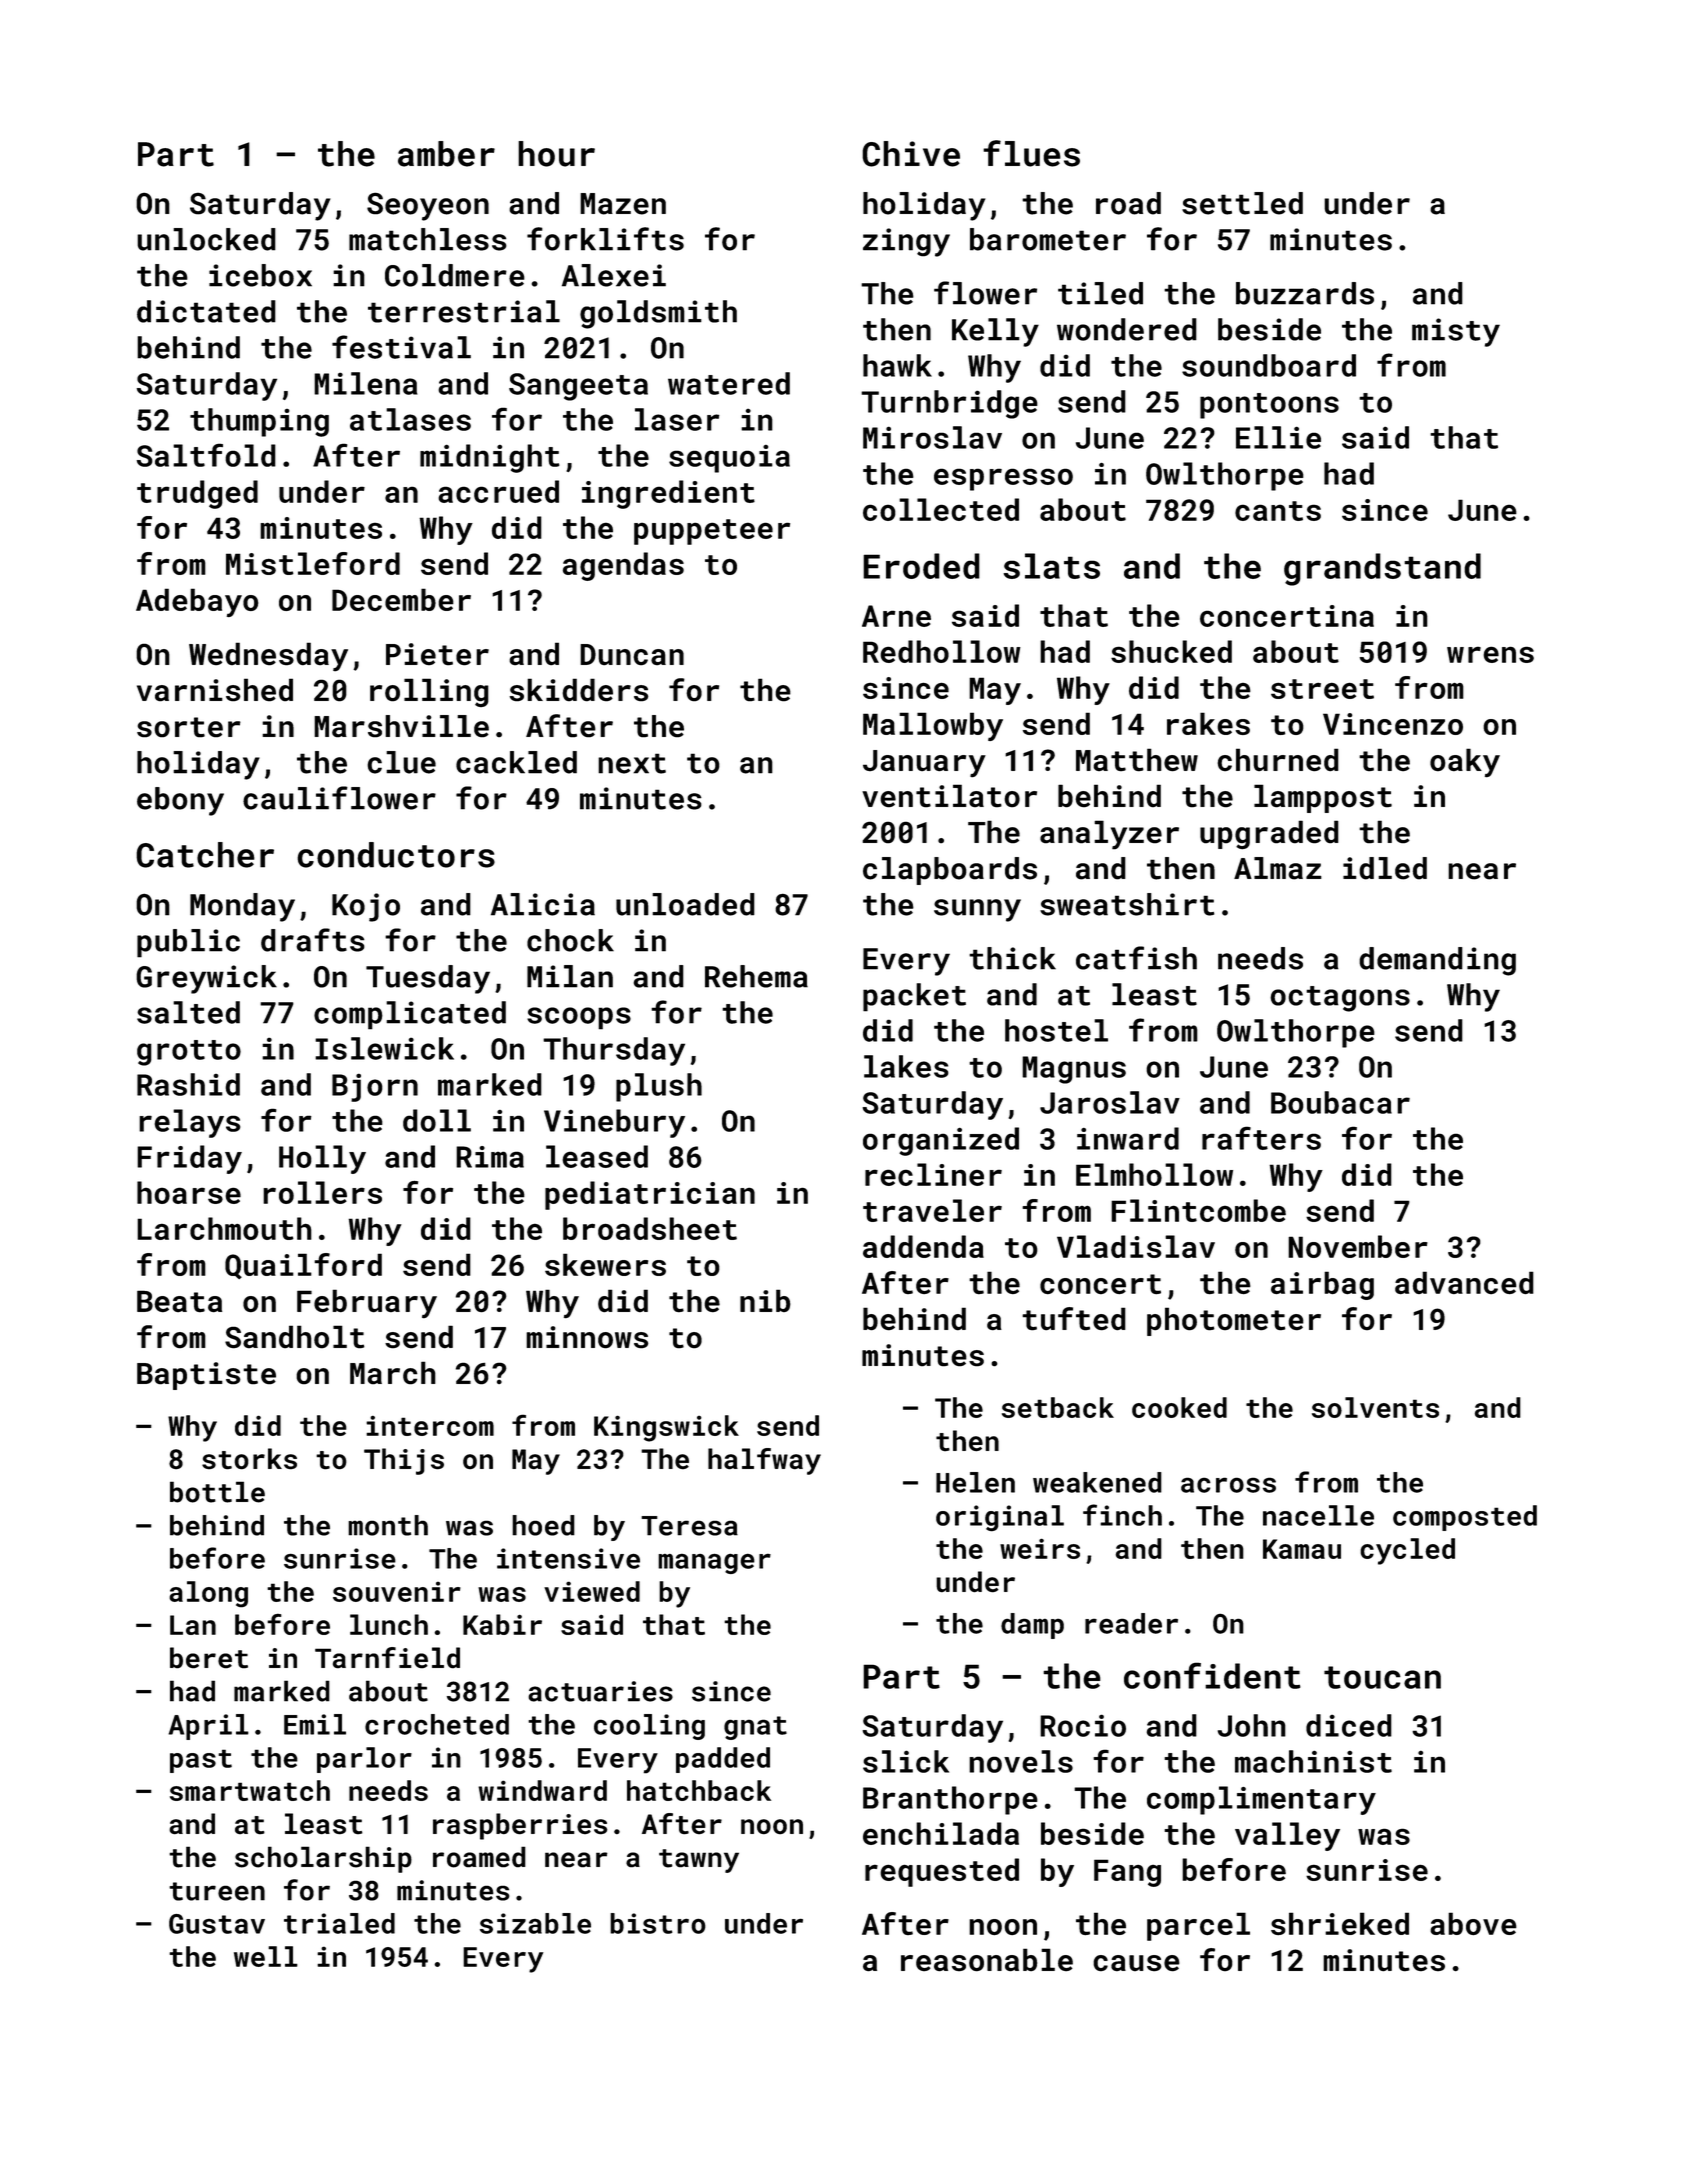  I want to click on drafts, so click(313, 940).
